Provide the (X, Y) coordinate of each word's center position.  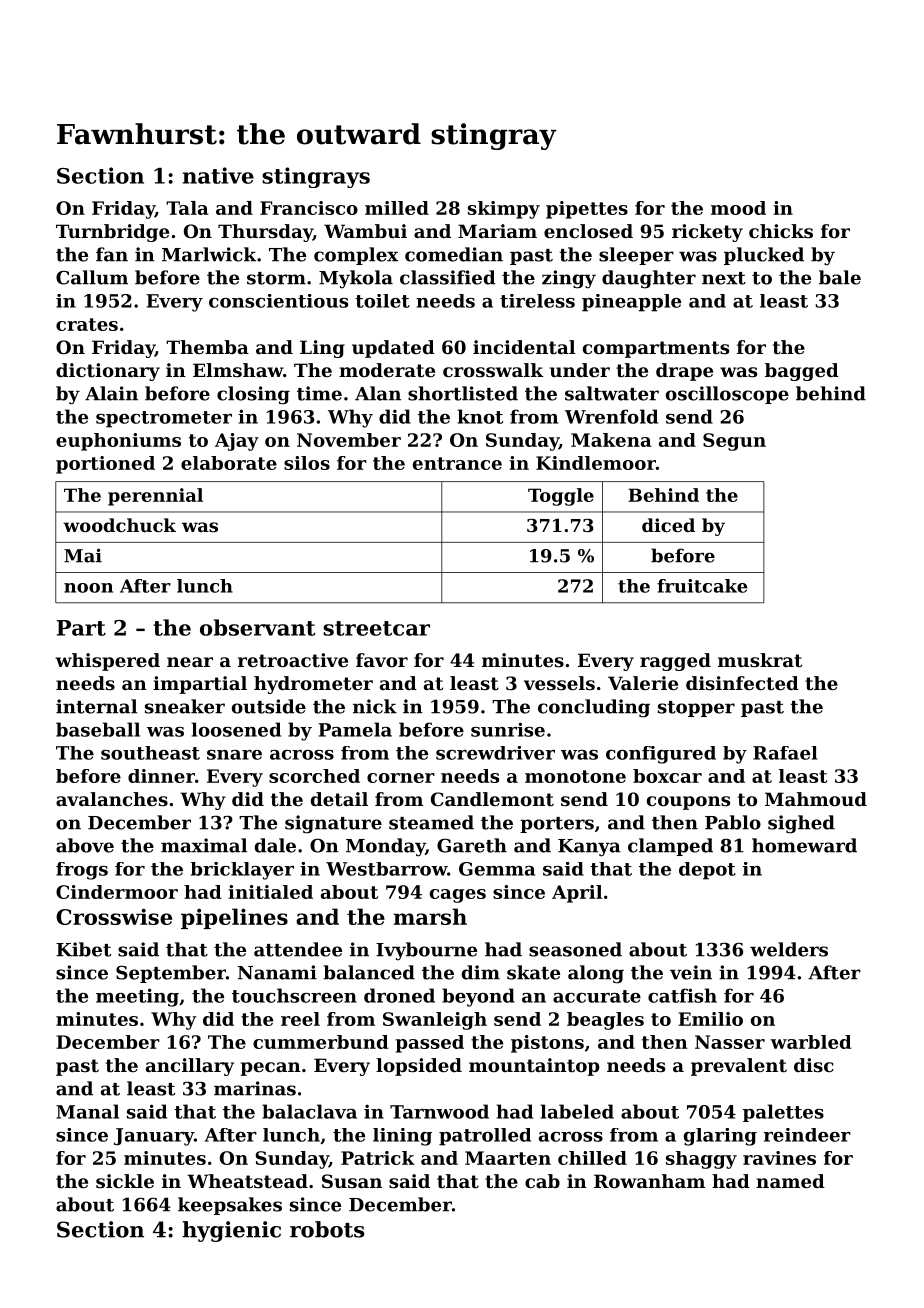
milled (397, 208)
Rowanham (649, 1181)
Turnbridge (112, 233)
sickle (125, 1181)
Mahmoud (816, 799)
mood (738, 208)
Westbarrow (386, 869)
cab (542, 1181)
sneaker (185, 706)
